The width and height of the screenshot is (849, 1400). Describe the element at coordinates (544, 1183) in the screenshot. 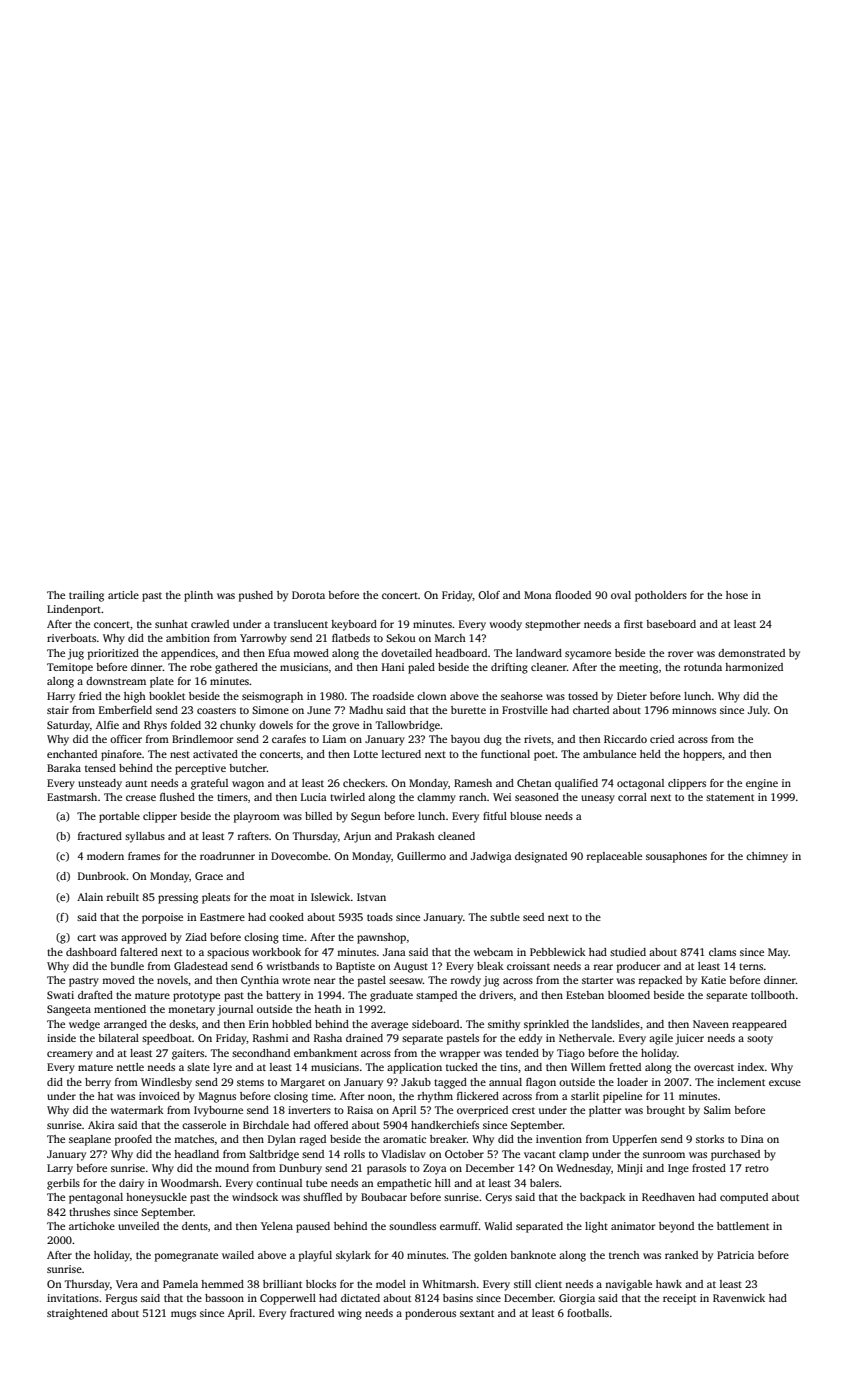

I see `balers` at that location.
